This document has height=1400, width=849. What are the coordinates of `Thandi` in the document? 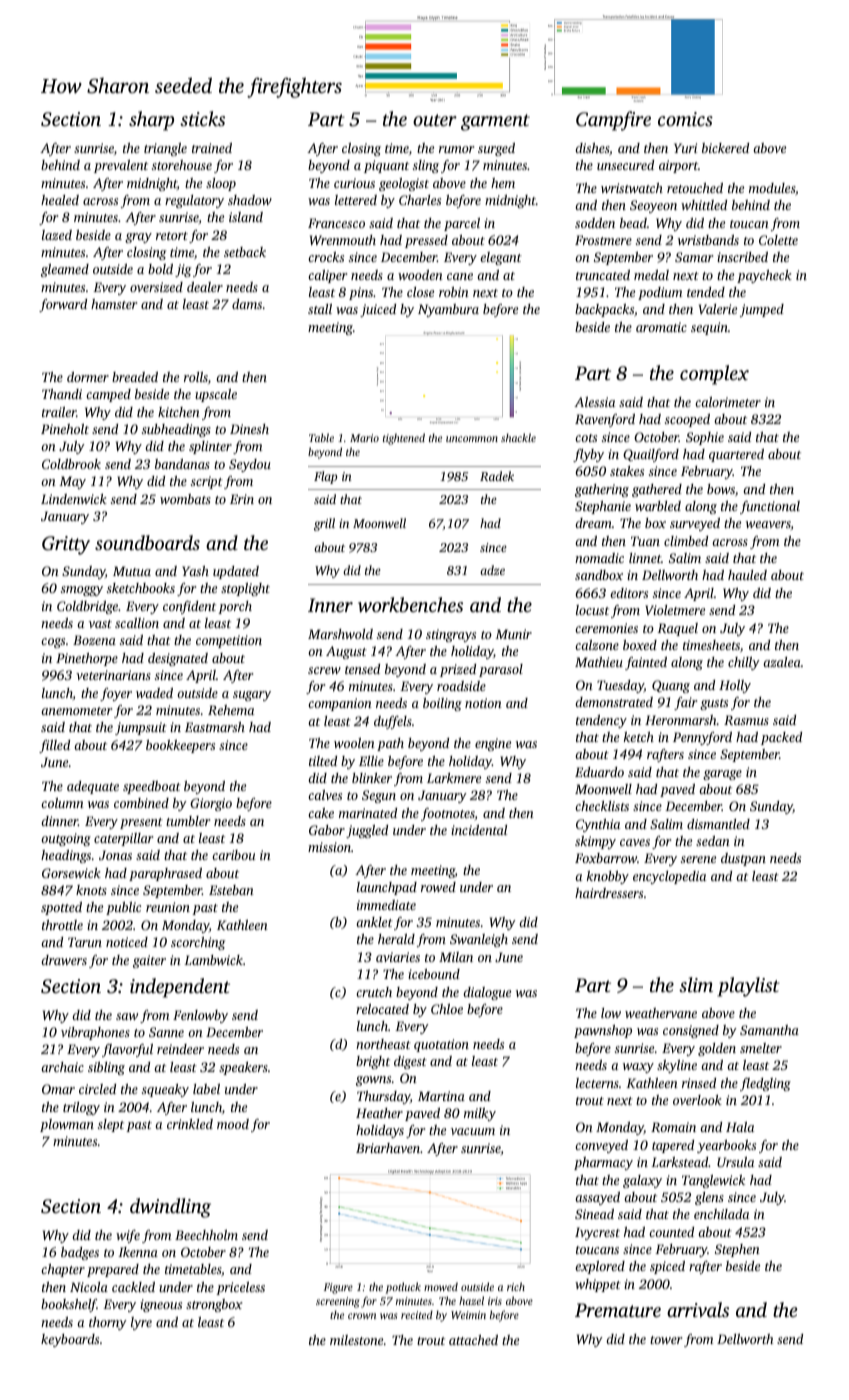 It's located at (62, 394).
